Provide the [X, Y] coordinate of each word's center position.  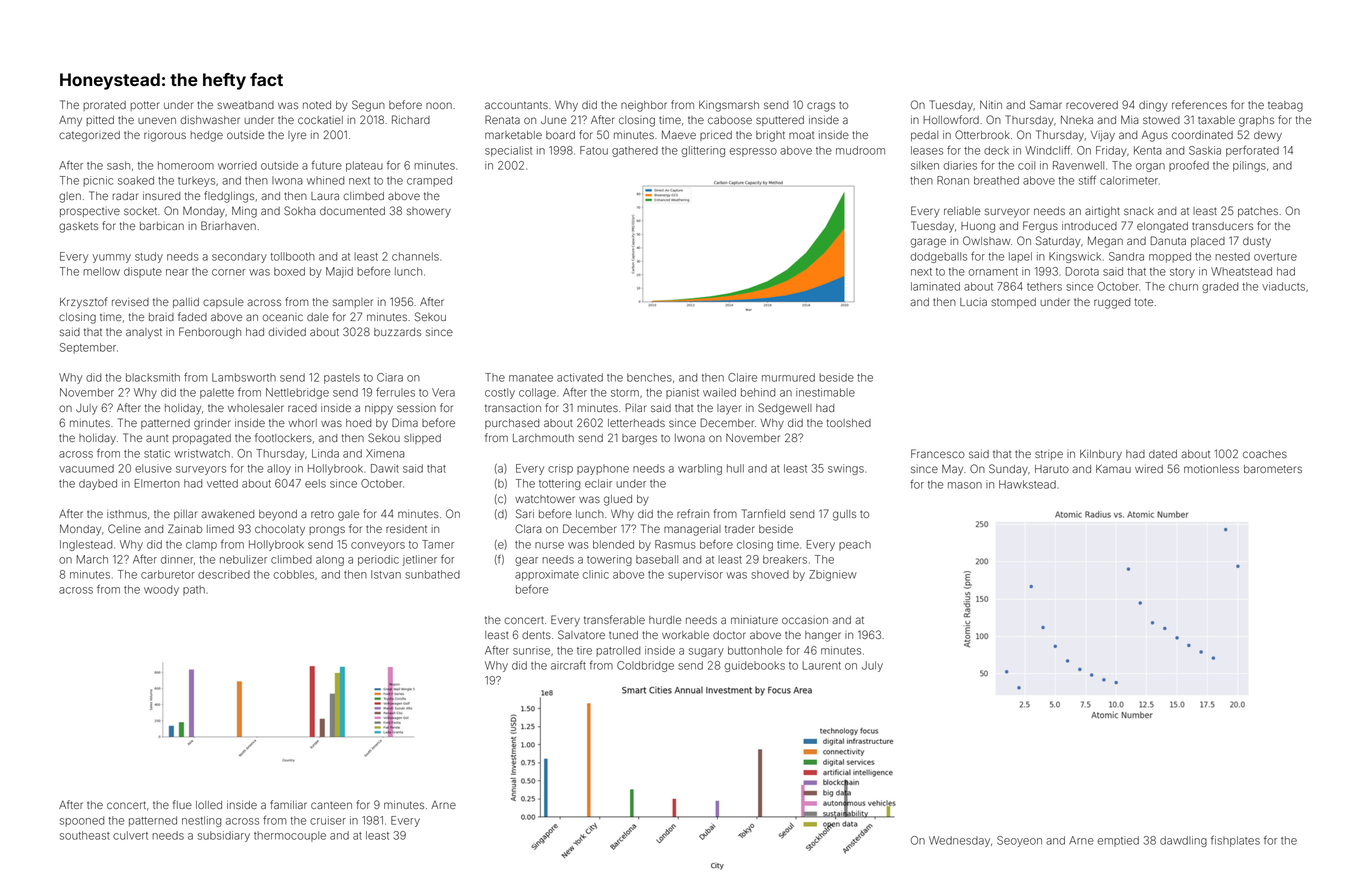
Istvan [386, 574]
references [1199, 104]
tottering [559, 484]
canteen [331, 805]
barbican [162, 226]
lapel [1020, 257]
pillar [185, 515]
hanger [823, 636]
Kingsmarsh [729, 106]
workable [685, 635]
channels [415, 256]
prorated [105, 106]
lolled [209, 805]
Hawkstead [1027, 484]
